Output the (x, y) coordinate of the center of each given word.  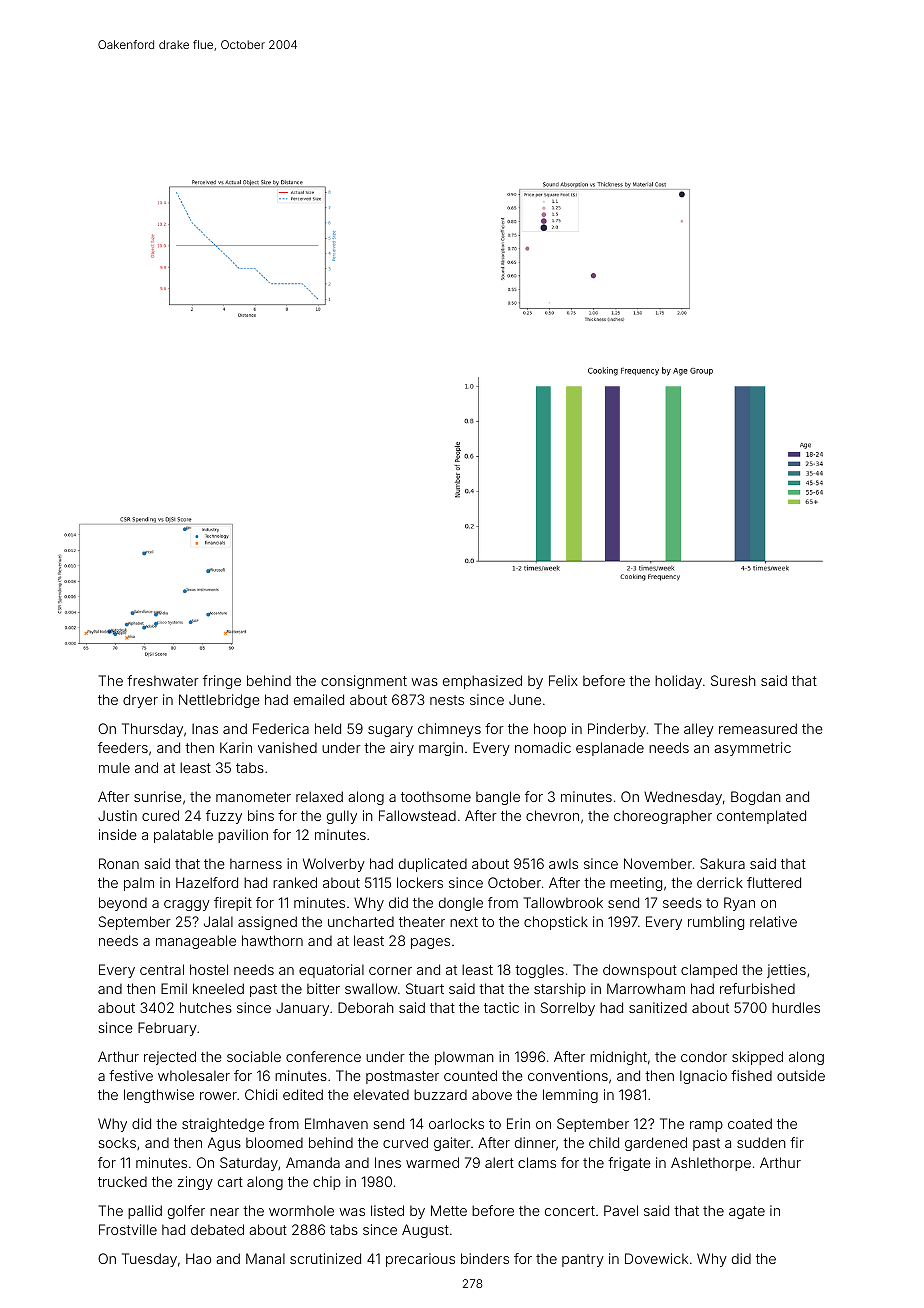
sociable (254, 1056)
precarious (420, 1260)
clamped (709, 971)
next (464, 922)
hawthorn (272, 940)
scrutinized (325, 1258)
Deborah (366, 1007)
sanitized (658, 1007)
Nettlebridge (219, 701)
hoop (550, 730)
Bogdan (756, 798)
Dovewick (656, 1258)
